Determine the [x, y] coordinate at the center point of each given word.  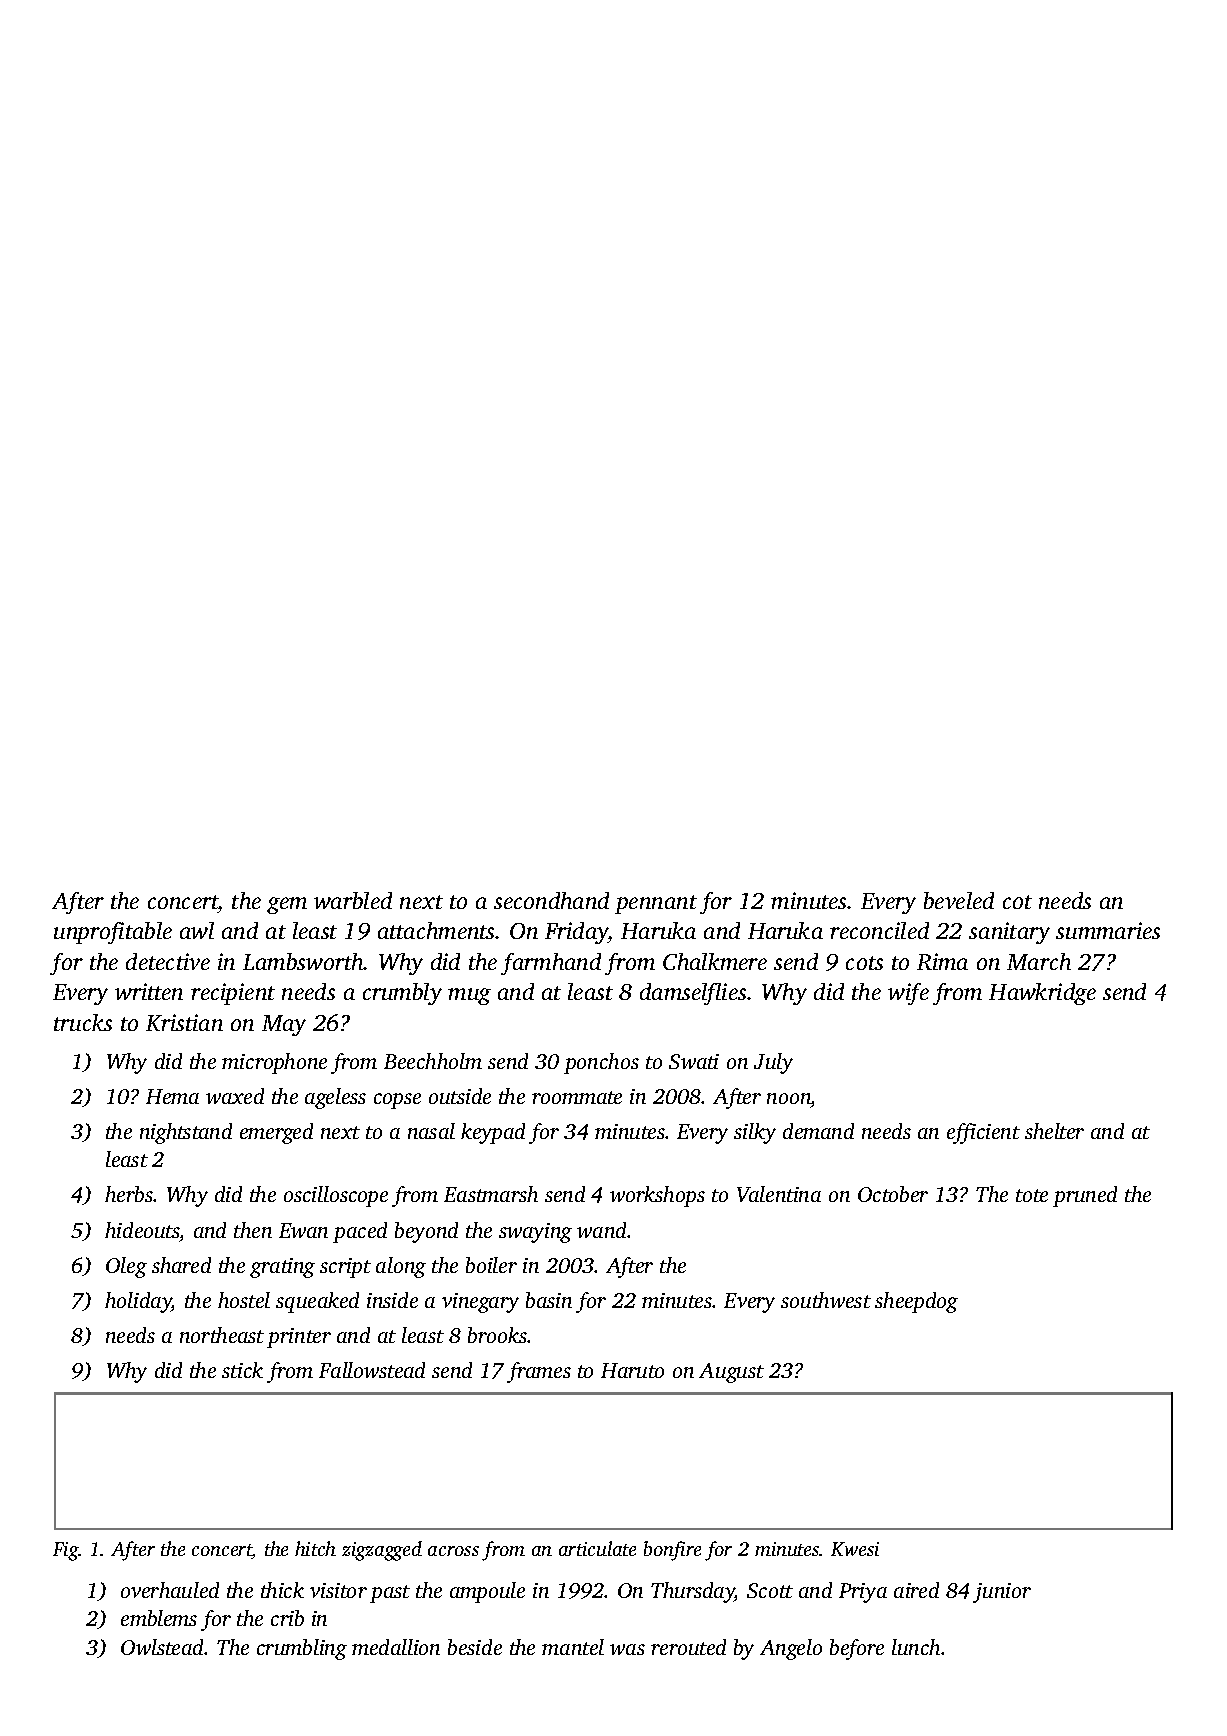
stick [242, 1370]
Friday [576, 933]
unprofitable [113, 933]
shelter [1054, 1131]
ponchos [601, 1063]
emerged [276, 1133]
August [731, 1373]
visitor [338, 1590]
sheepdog [916, 1302]
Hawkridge [1042, 994]
